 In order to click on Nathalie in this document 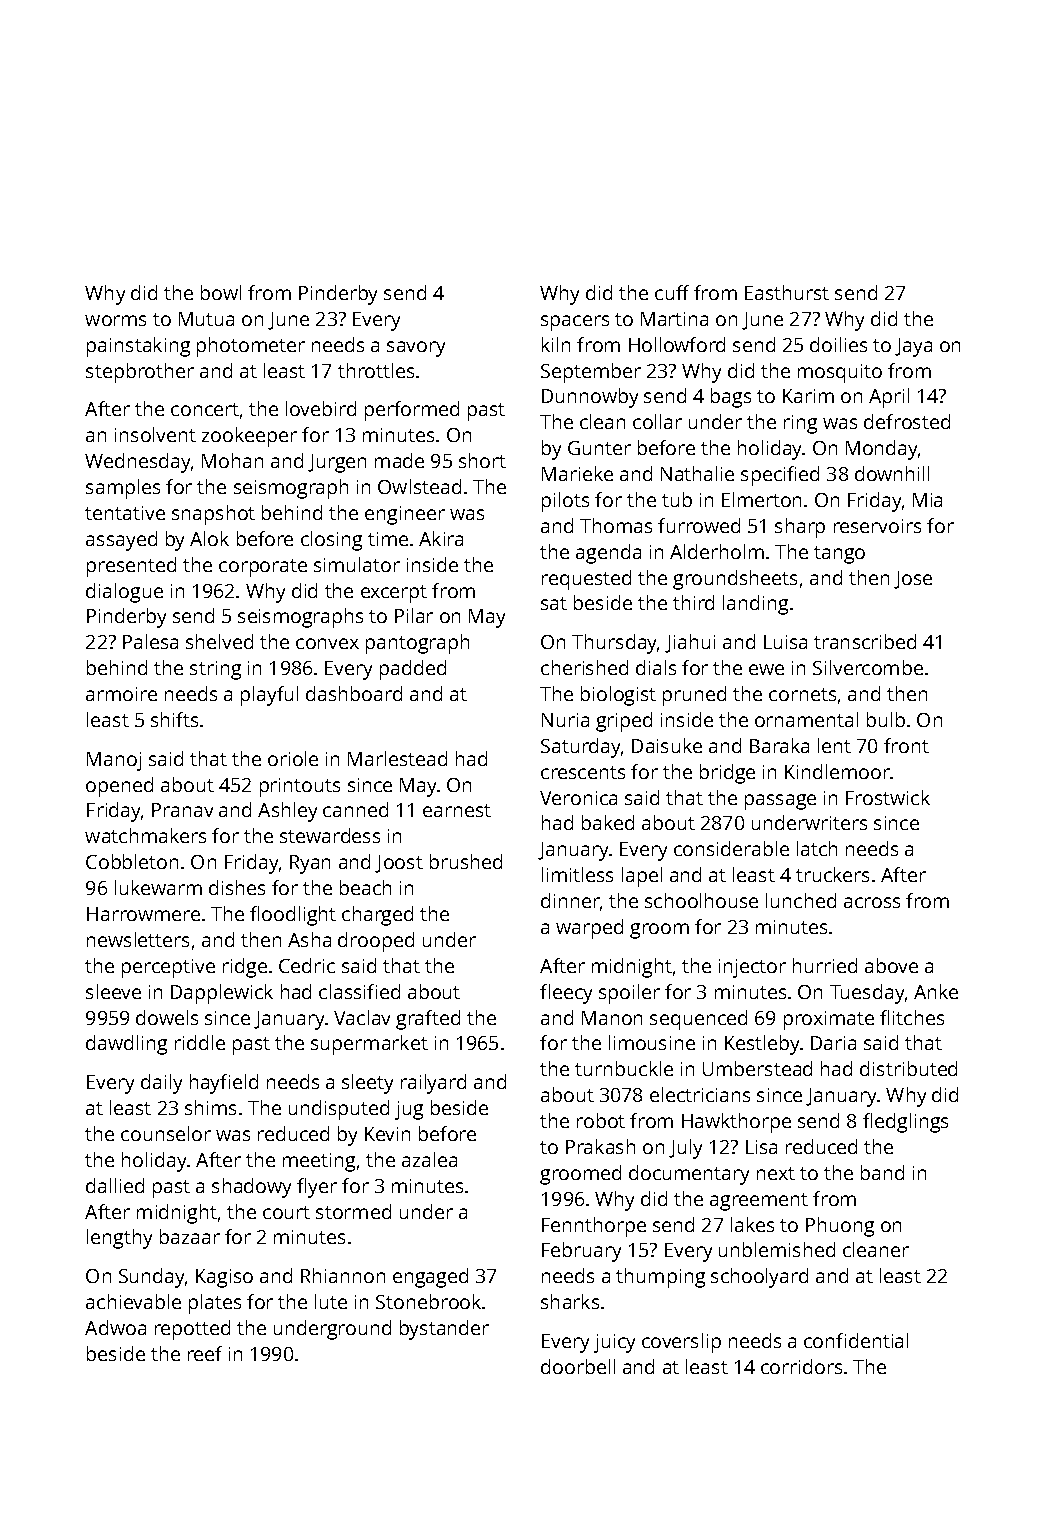, I will do `click(697, 473)`.
